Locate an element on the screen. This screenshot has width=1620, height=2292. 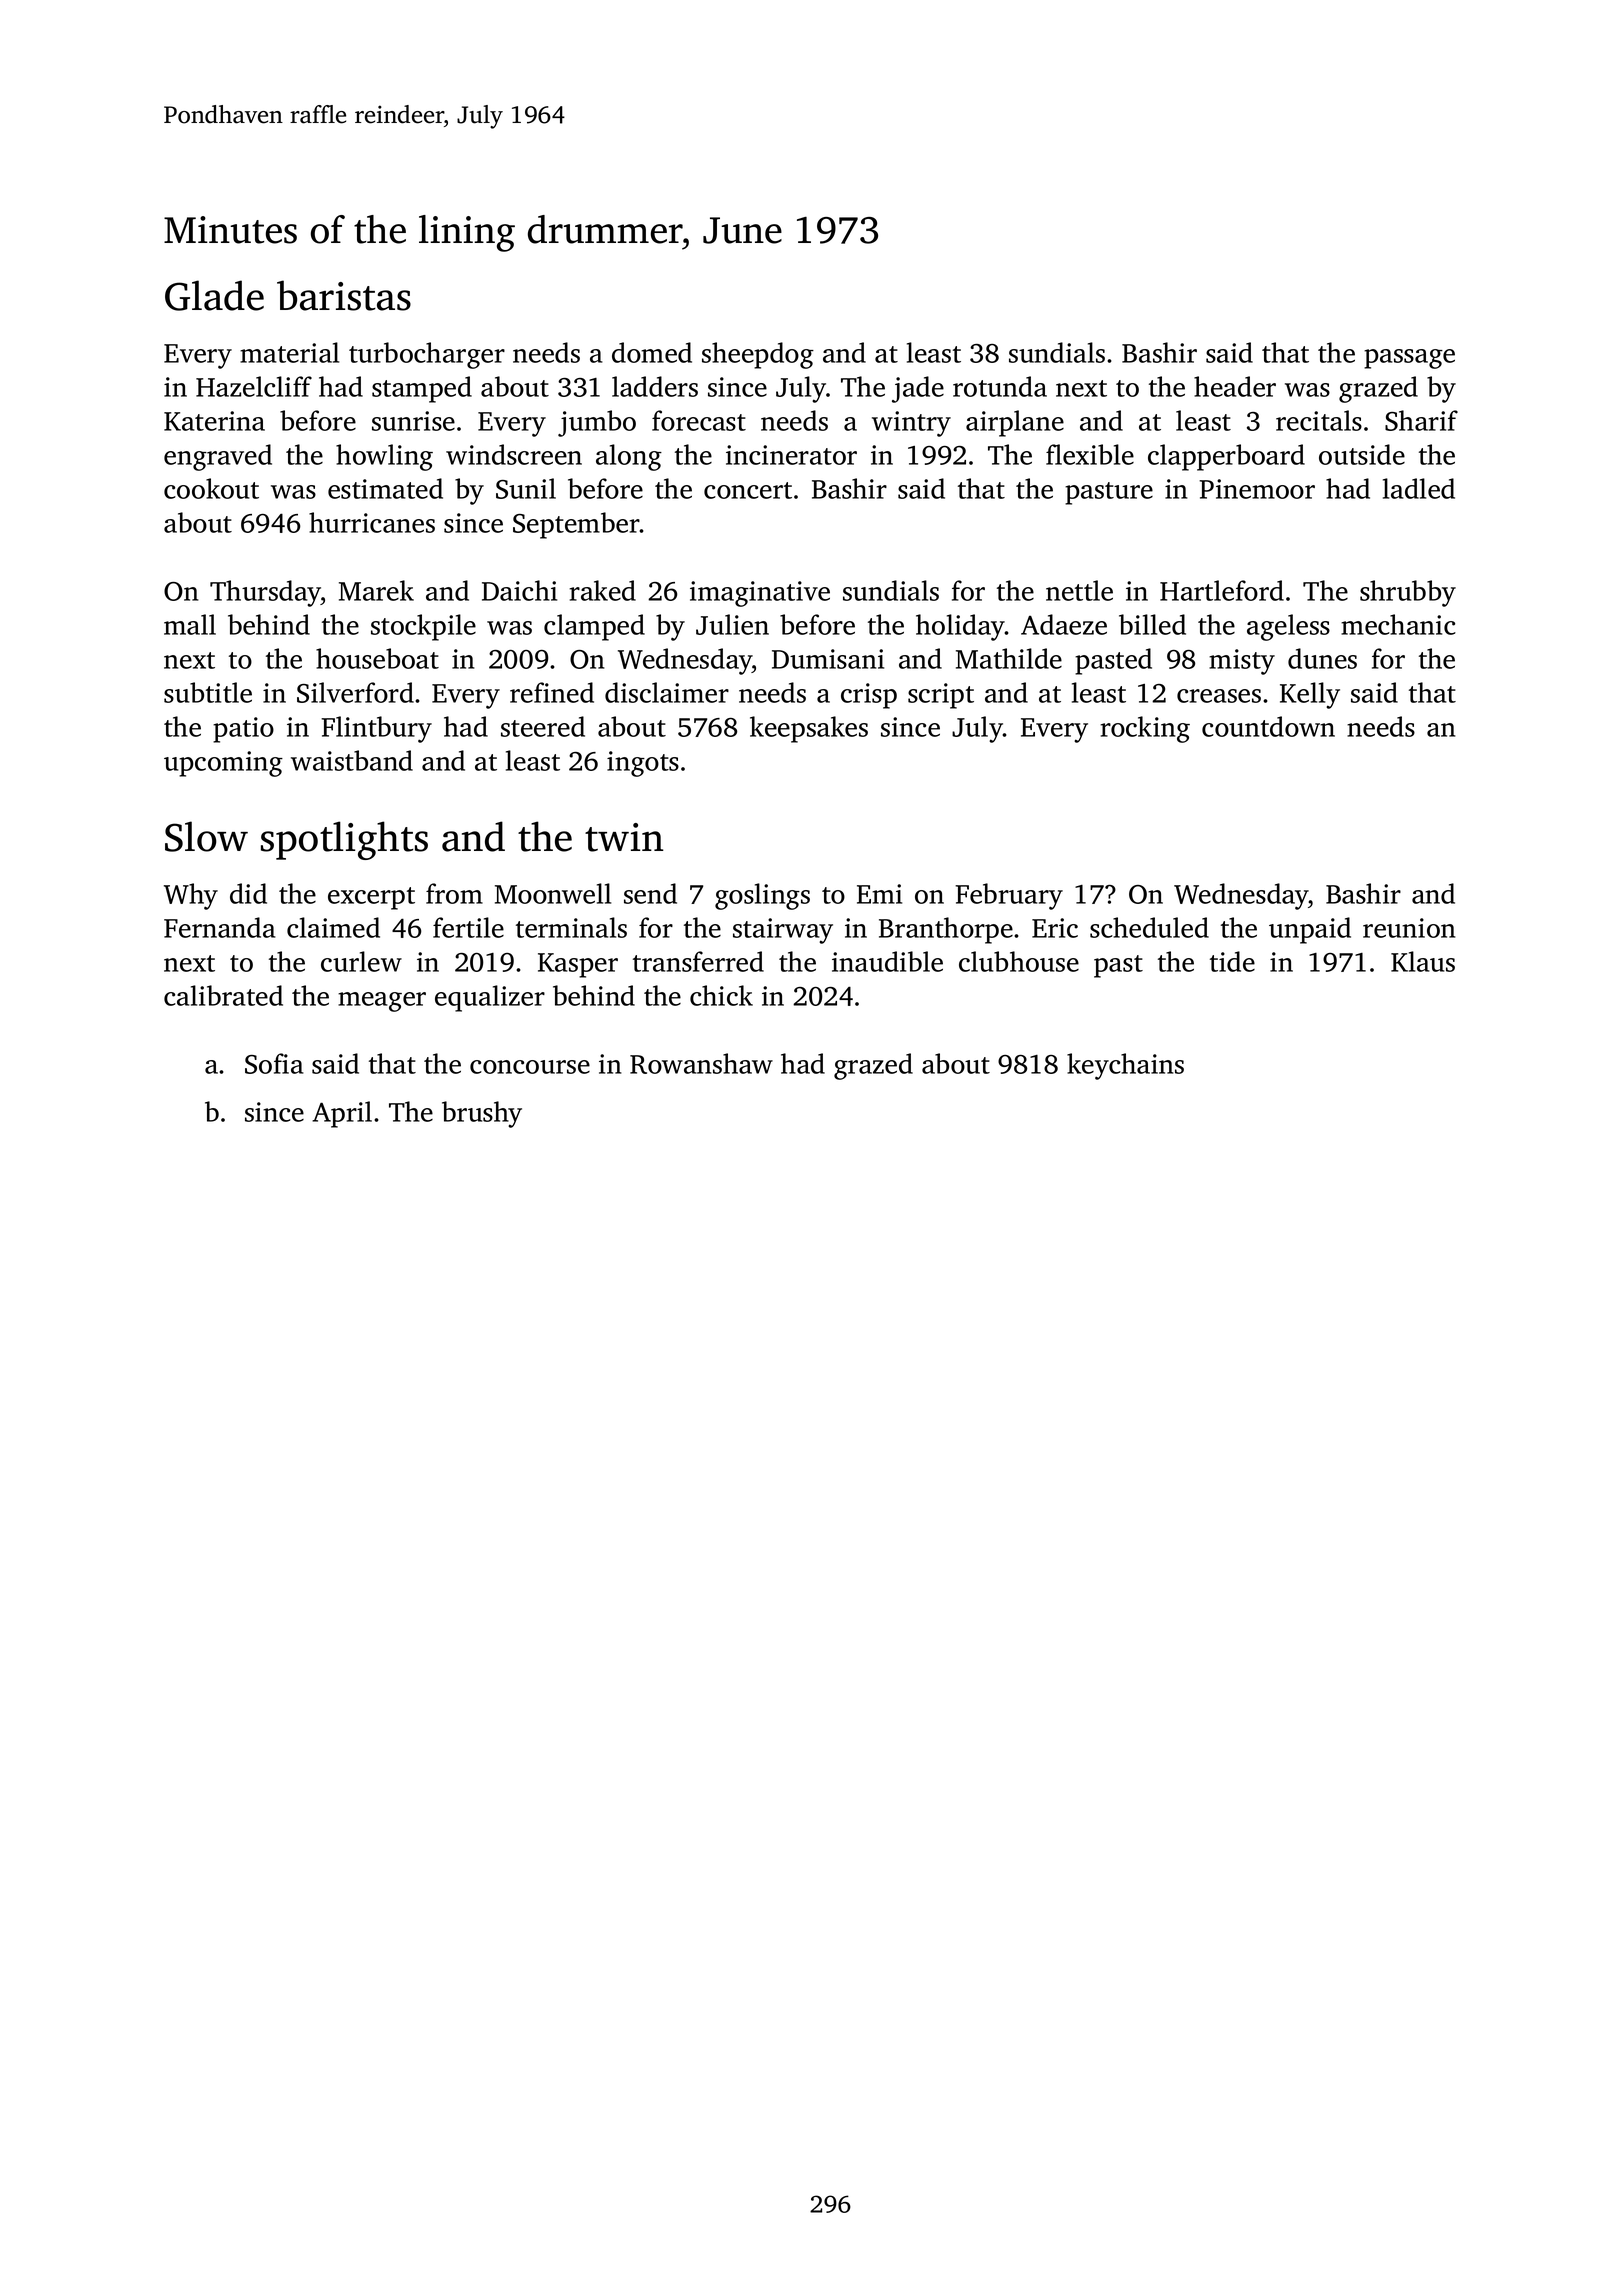
baristas is located at coordinates (344, 295).
